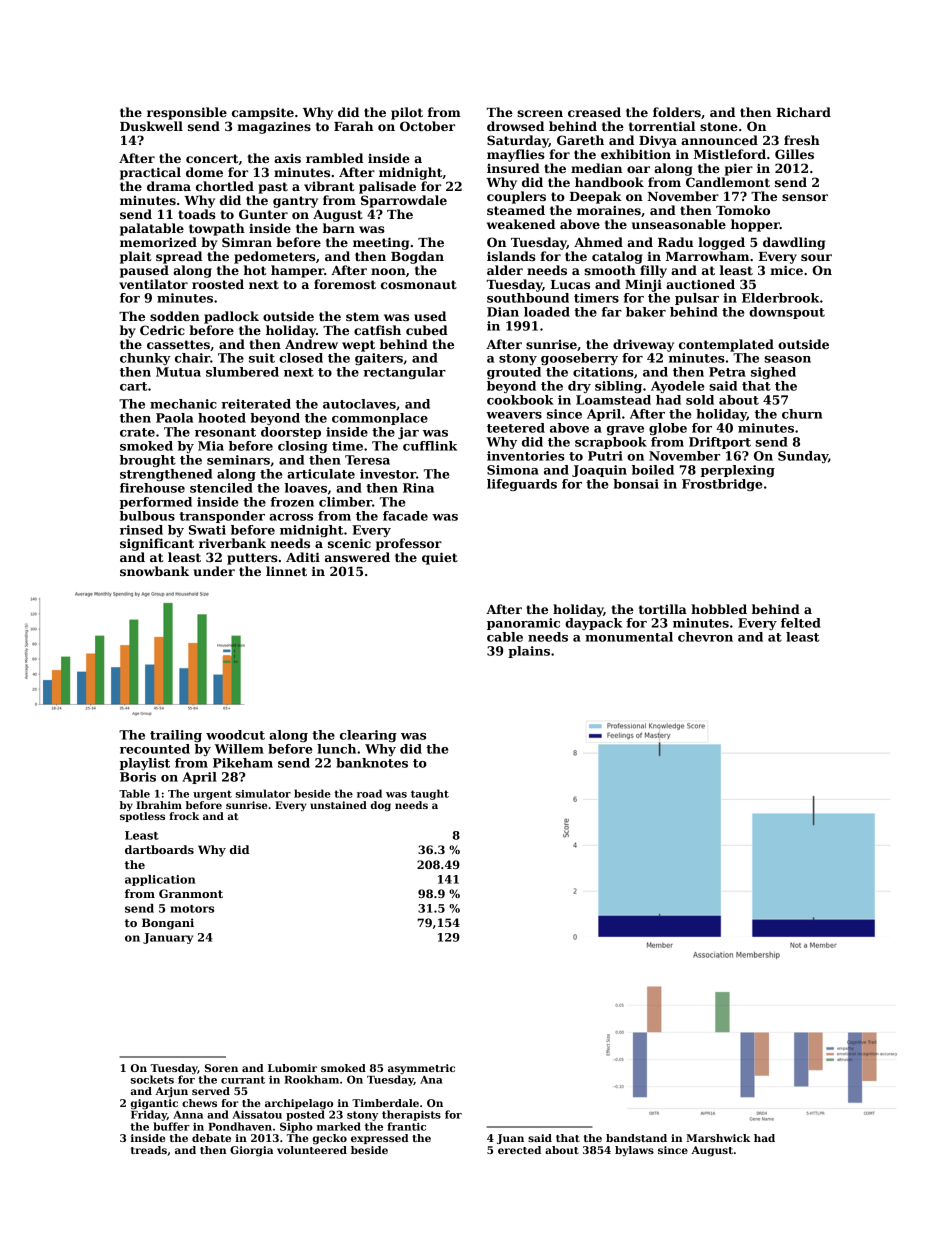  What do you see at coordinates (801, 623) in the screenshot?
I see `felted` at bounding box center [801, 623].
